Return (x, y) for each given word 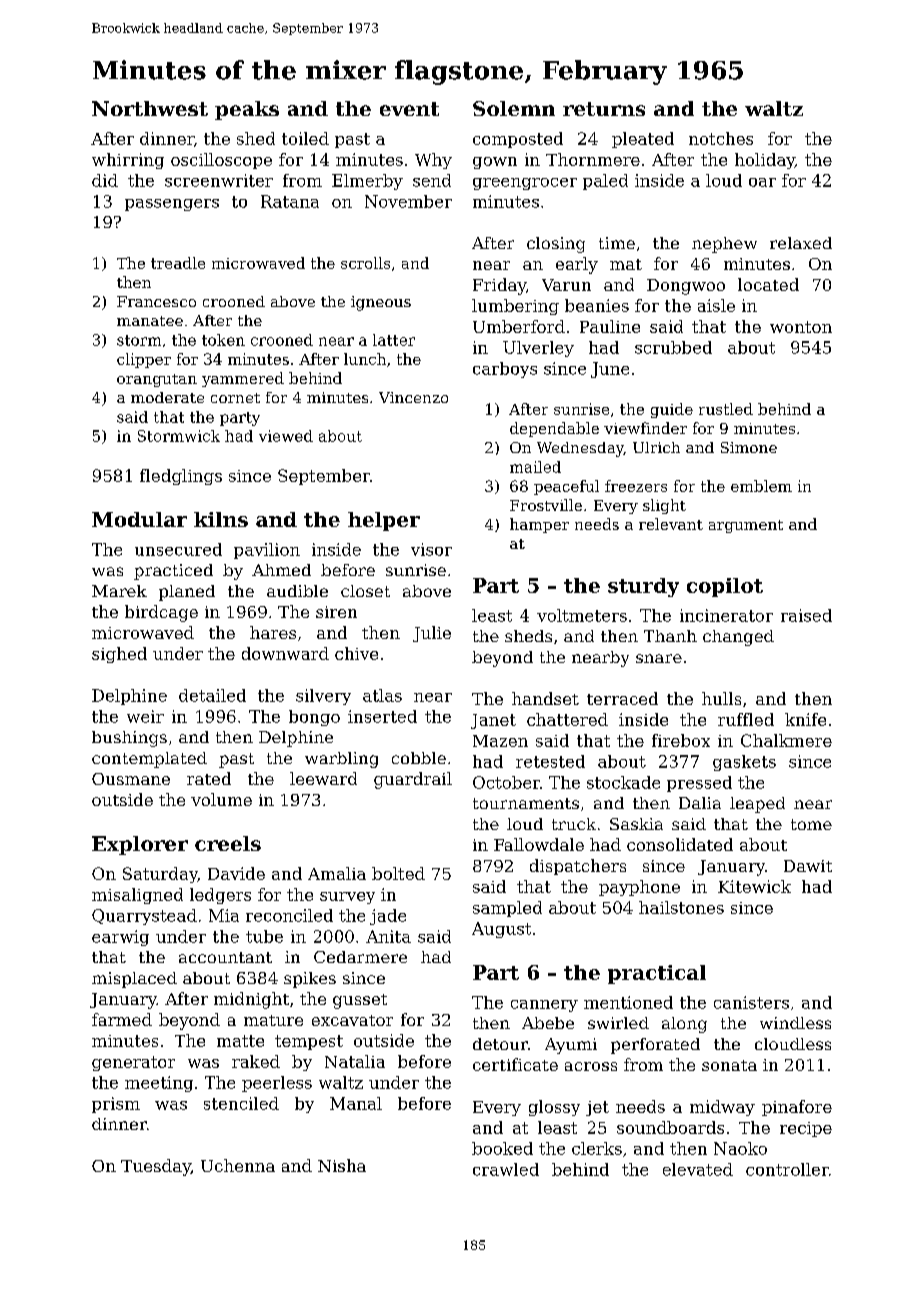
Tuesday (156, 1167)
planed (187, 593)
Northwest (150, 108)
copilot (725, 587)
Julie (432, 634)
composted (518, 140)
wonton (801, 327)
